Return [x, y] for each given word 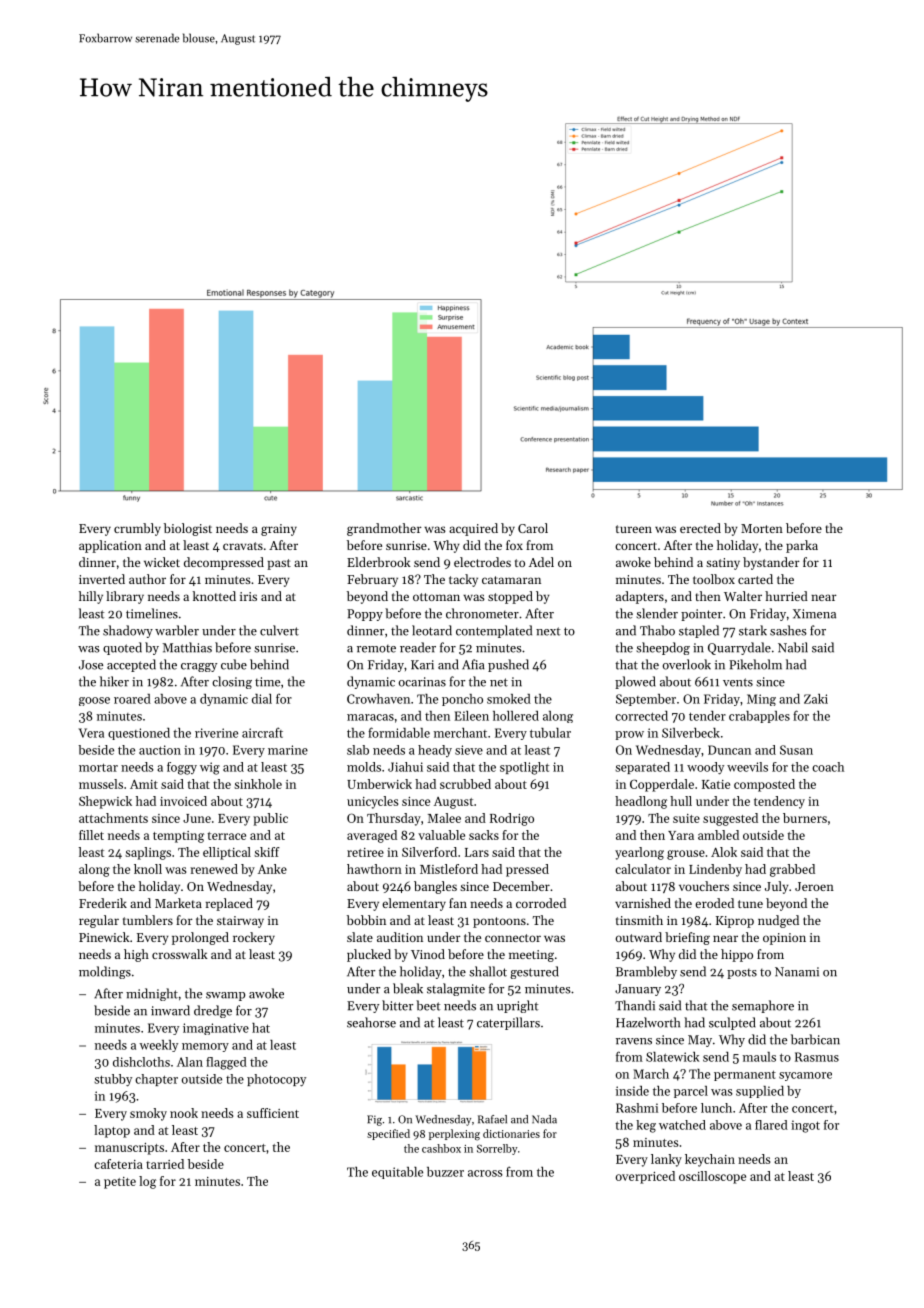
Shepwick [105, 802]
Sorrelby [497, 1149]
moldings [105, 972]
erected [700, 528]
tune [750, 904]
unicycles [372, 802]
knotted [214, 596]
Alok [724, 852]
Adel [541, 562]
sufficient [273, 1113]
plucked [369, 955]
